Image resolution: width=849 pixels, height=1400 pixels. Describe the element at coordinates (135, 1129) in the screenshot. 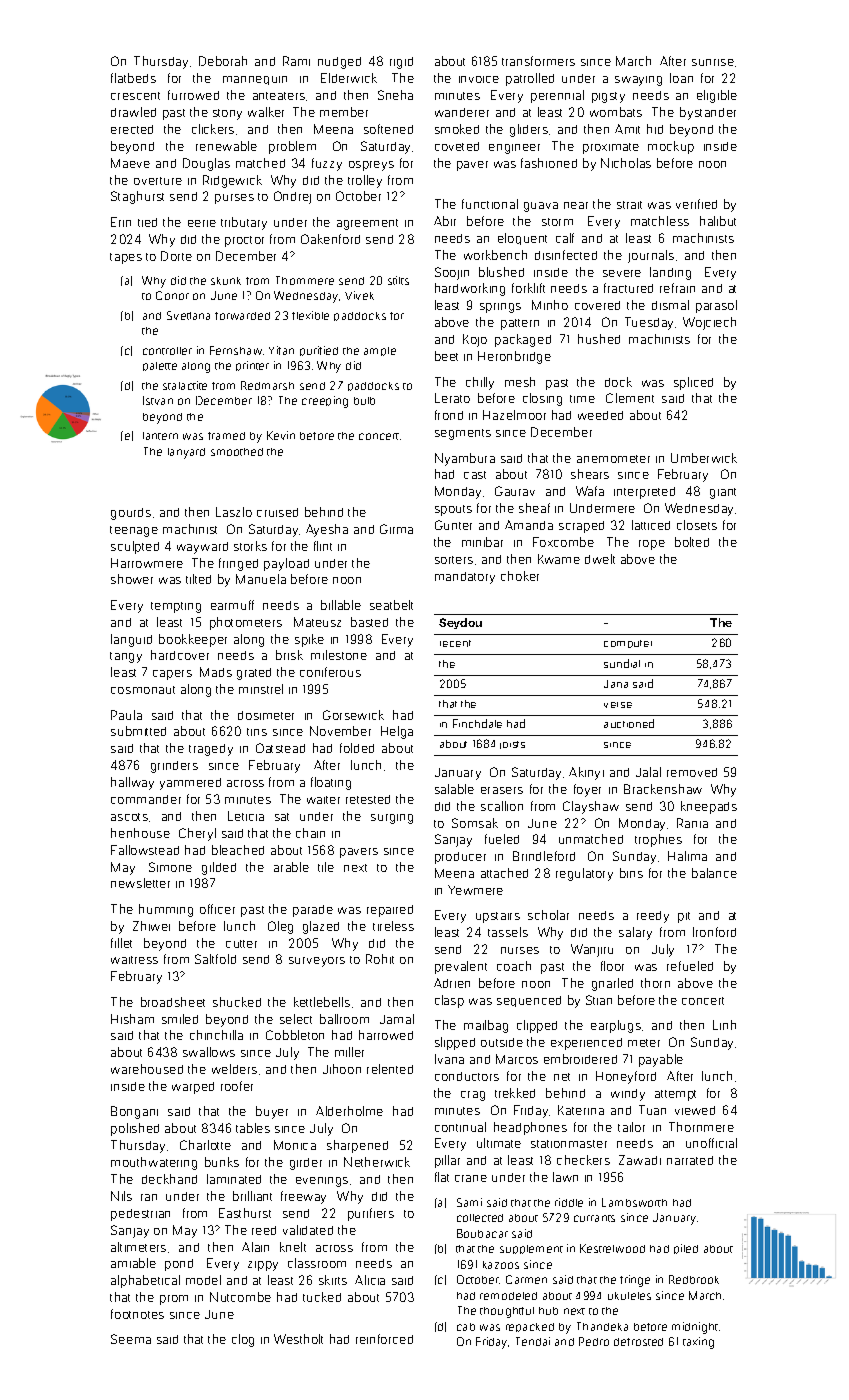

I see `polished` at that location.
